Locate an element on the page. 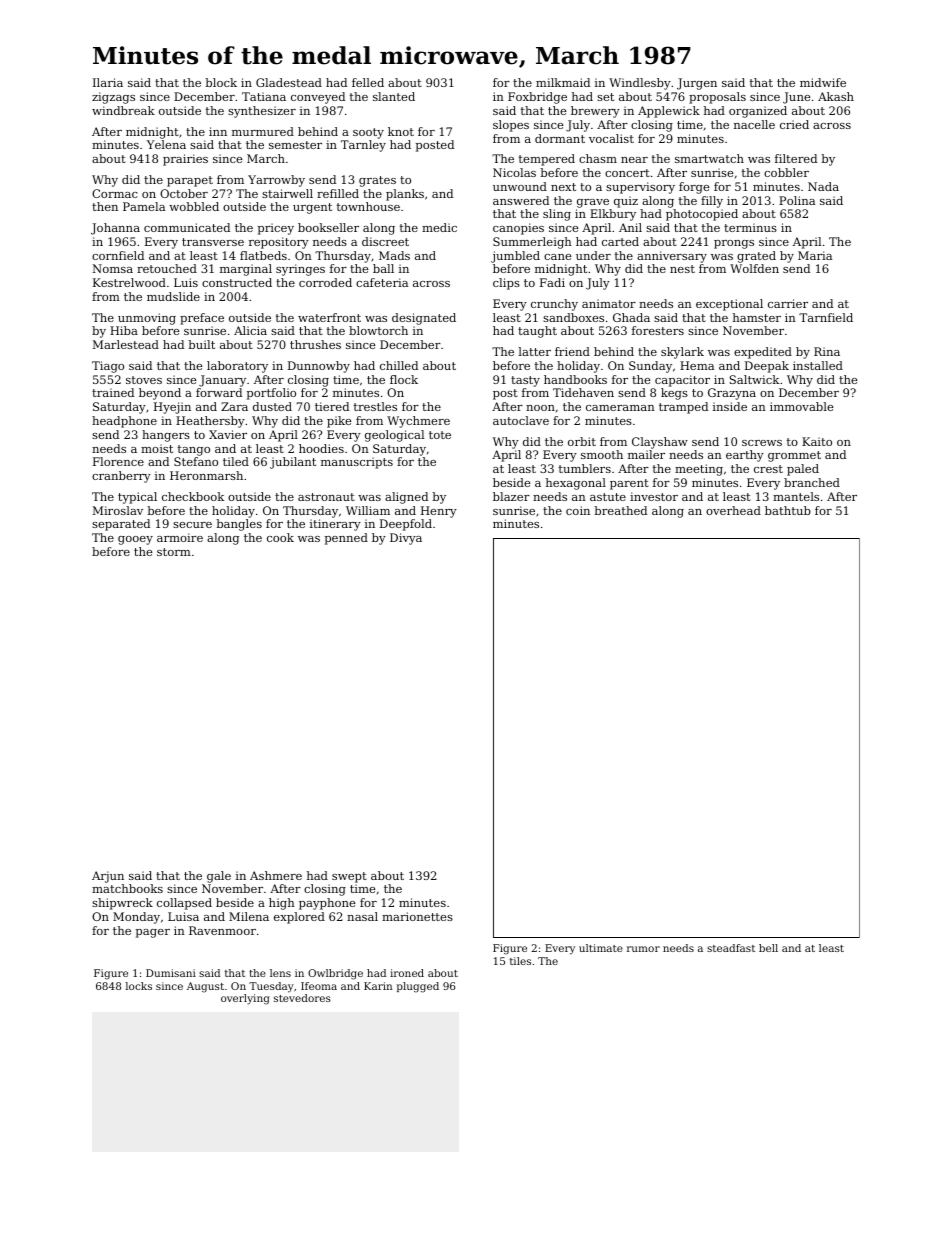 Image resolution: width=952 pixels, height=1233 pixels. felled is located at coordinates (368, 82).
